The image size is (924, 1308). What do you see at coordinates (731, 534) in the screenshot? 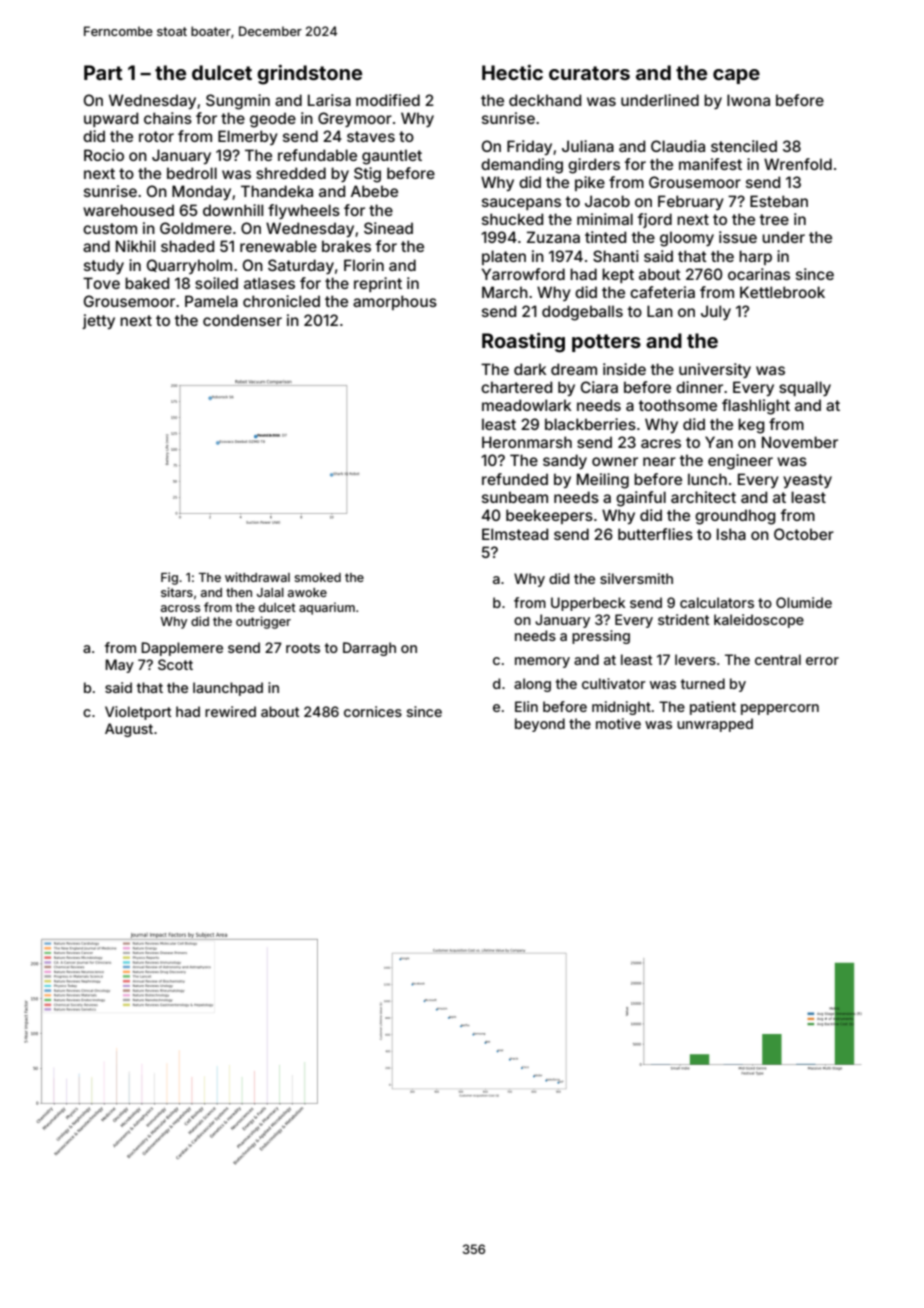
I see `Isha` at bounding box center [731, 534].
